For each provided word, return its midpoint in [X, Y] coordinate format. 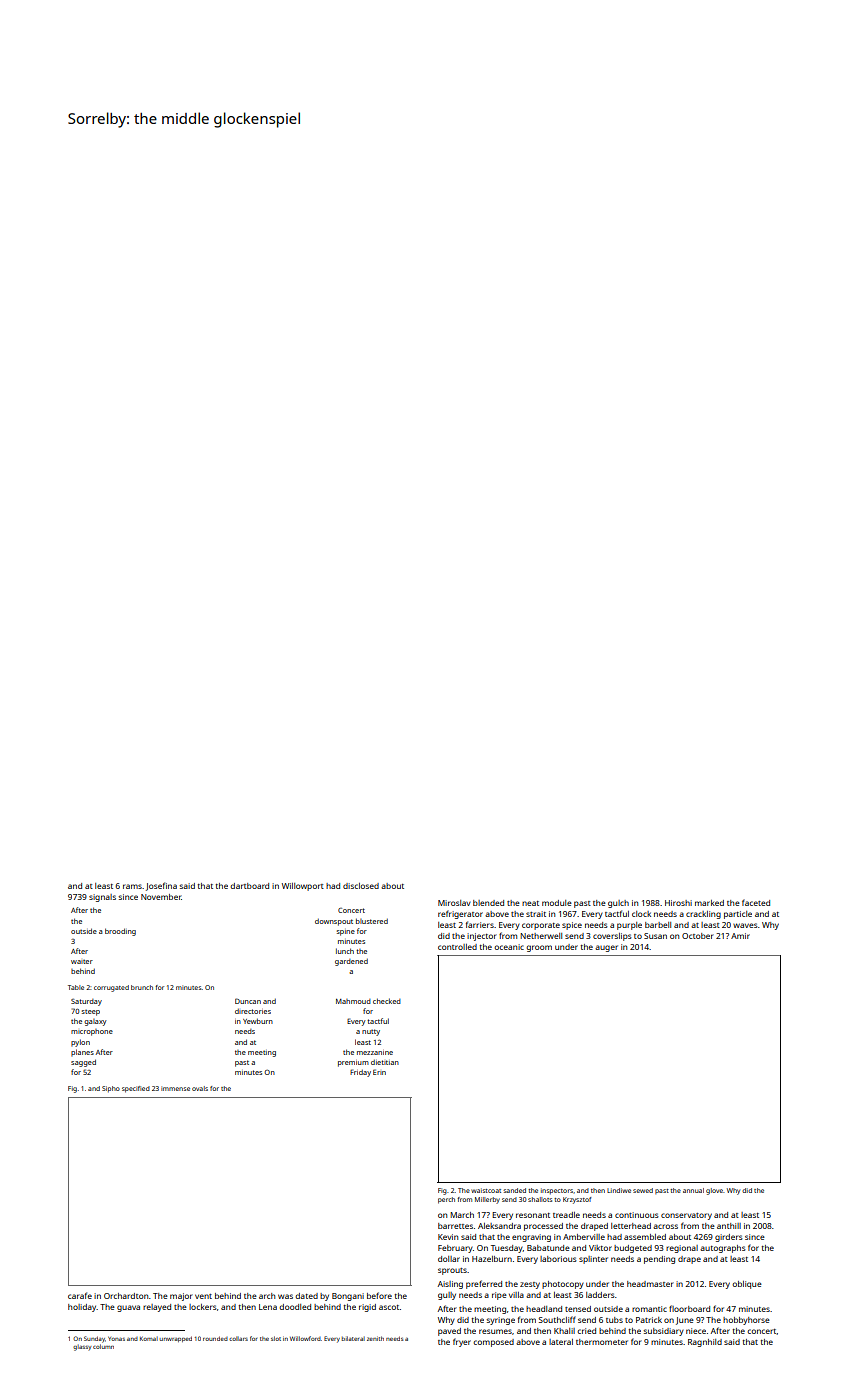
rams [132, 886]
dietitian [385, 1062]
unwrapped [175, 1339]
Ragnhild [705, 1343]
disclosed [361, 886]
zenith [375, 1338]
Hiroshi [678, 903]
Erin [379, 1072]
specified [136, 1089]
